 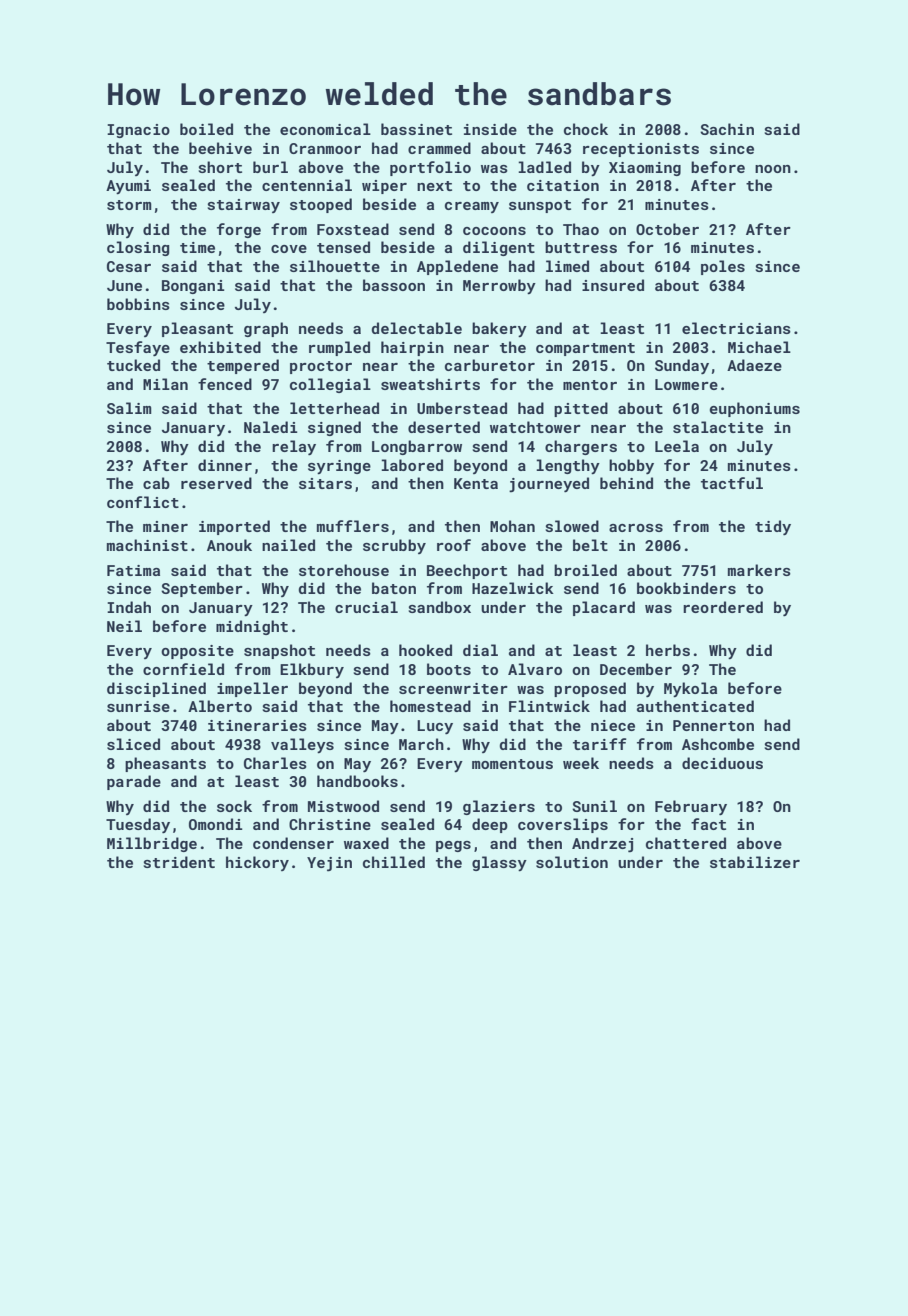 What do you see at coordinates (138, 248) in the image?
I see `closing` at bounding box center [138, 248].
